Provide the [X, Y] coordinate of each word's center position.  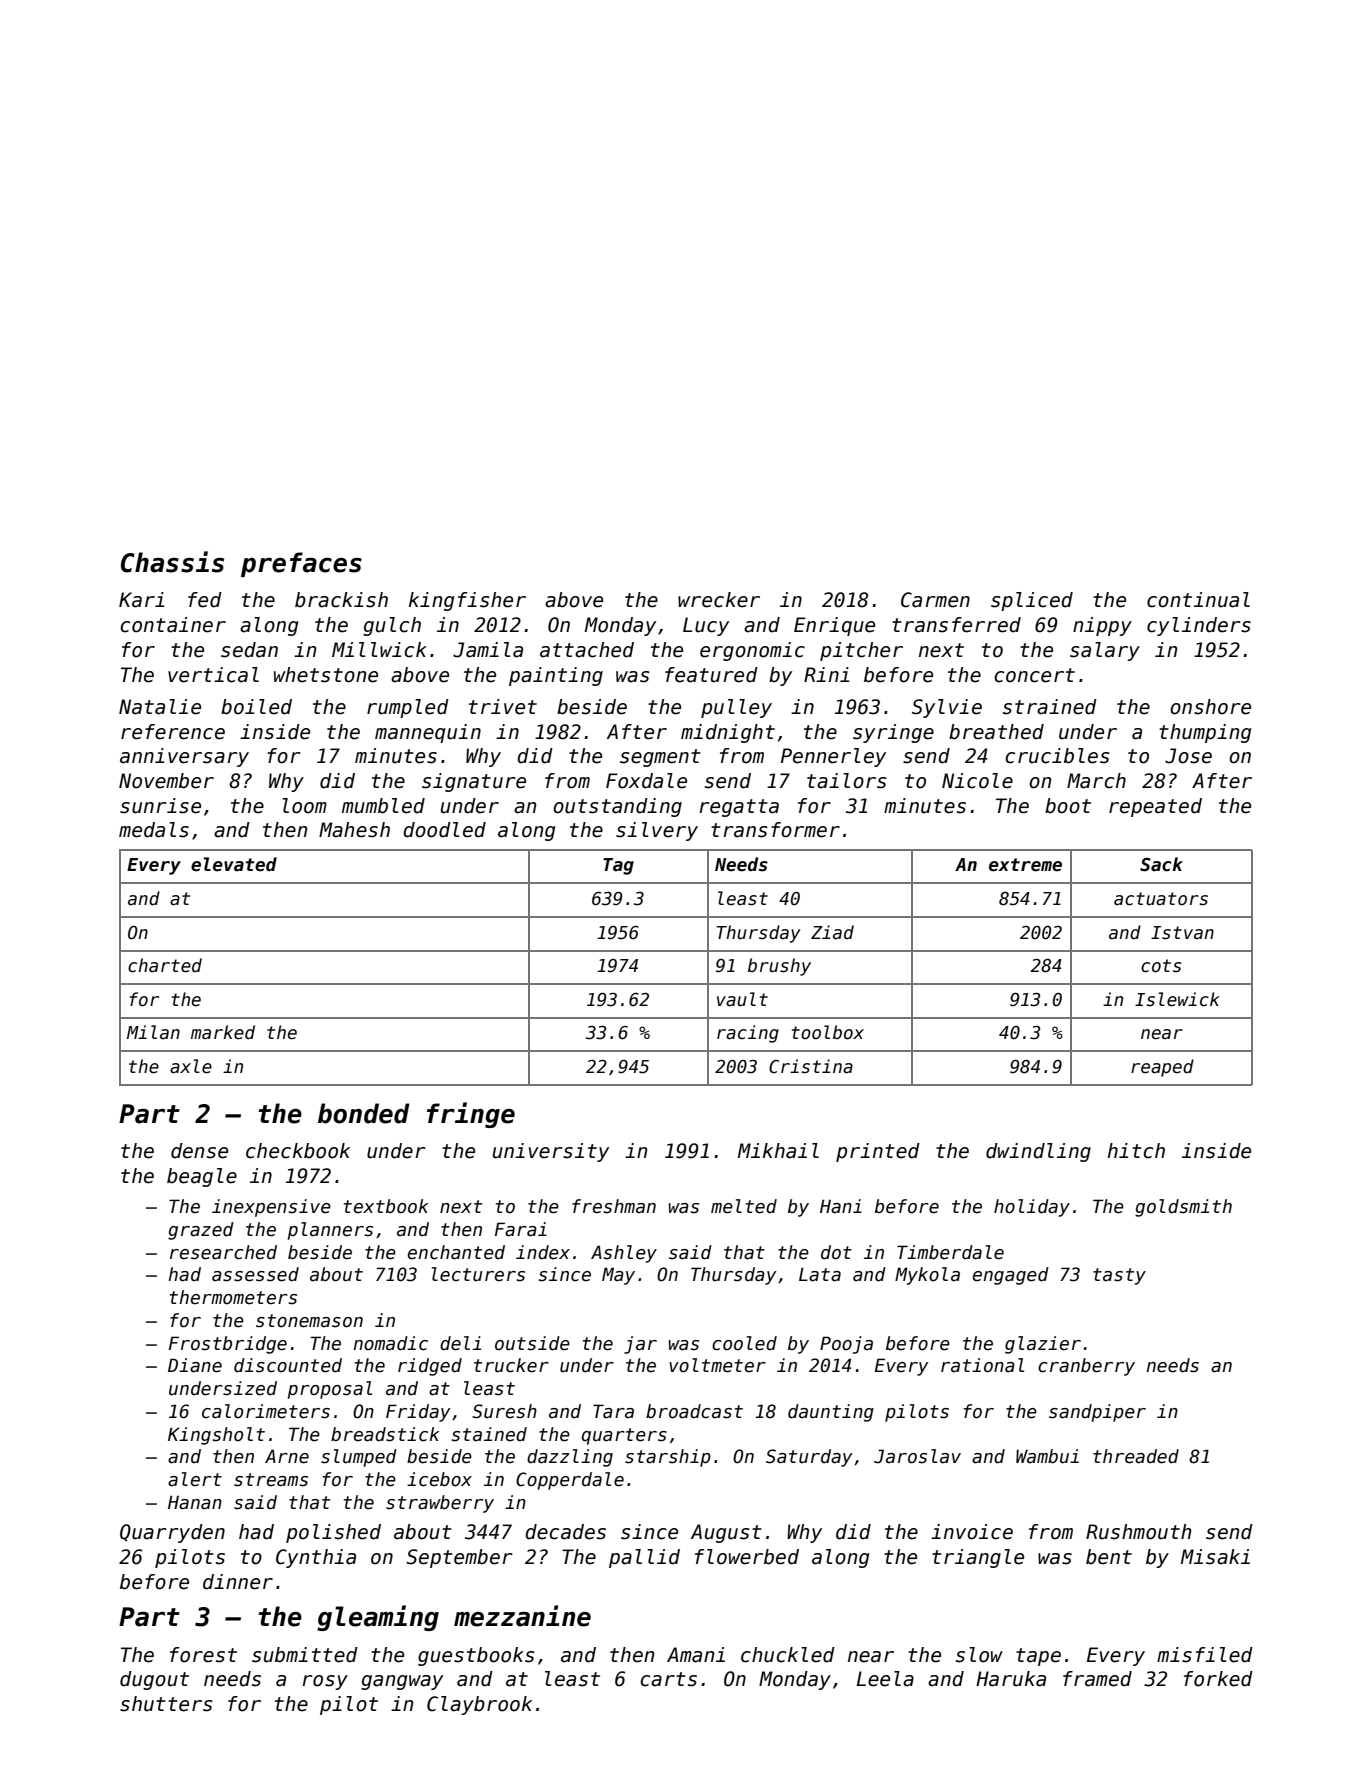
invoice [972, 1532]
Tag [618, 866]
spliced [1032, 601]
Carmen [935, 600]
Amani [696, 1655]
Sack [1161, 864]
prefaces [301, 564]
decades [565, 1532]
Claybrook [479, 1705]
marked [223, 1032]
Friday [418, 1413]
